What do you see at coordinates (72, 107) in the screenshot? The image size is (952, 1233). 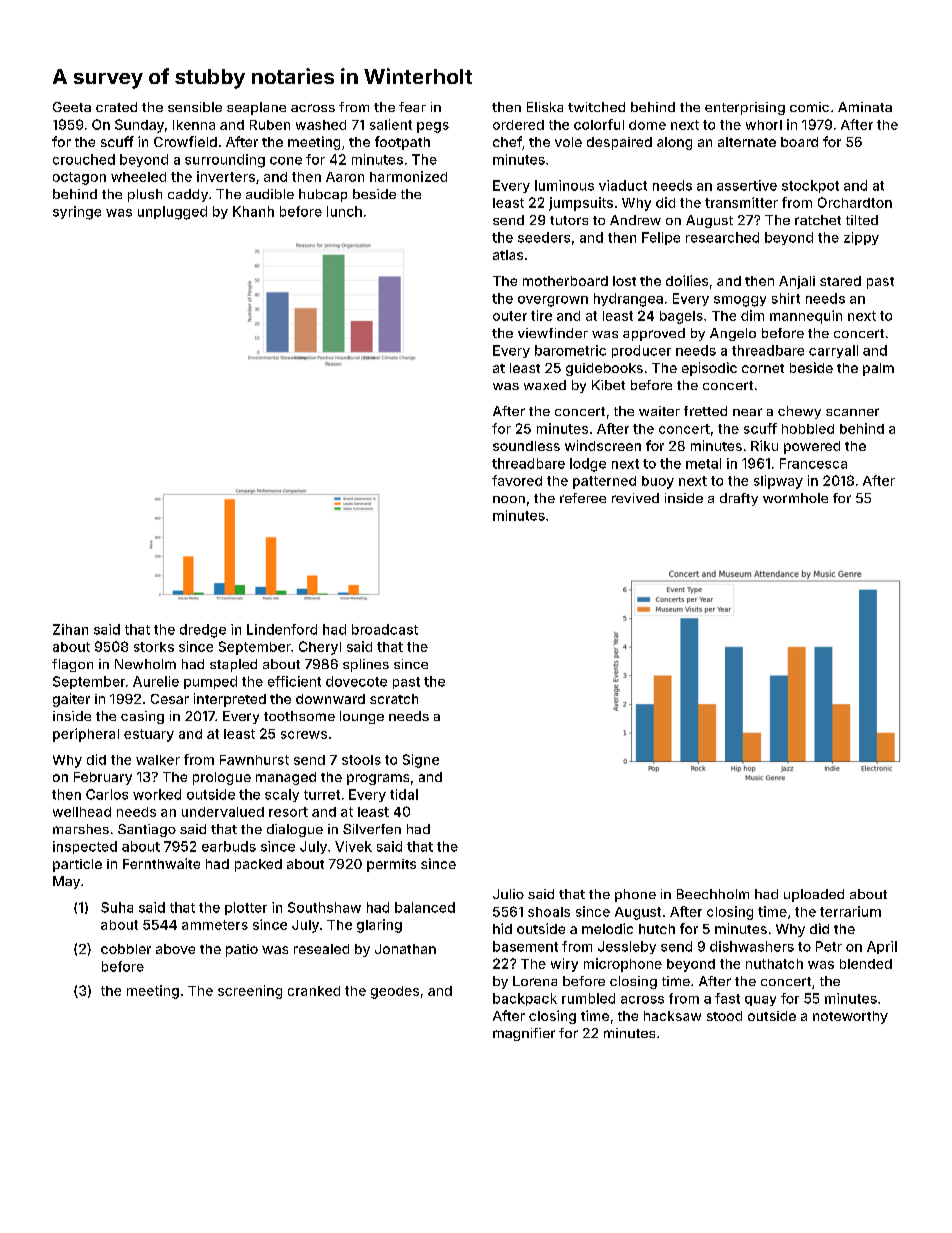 I see `Geeta` at bounding box center [72, 107].
